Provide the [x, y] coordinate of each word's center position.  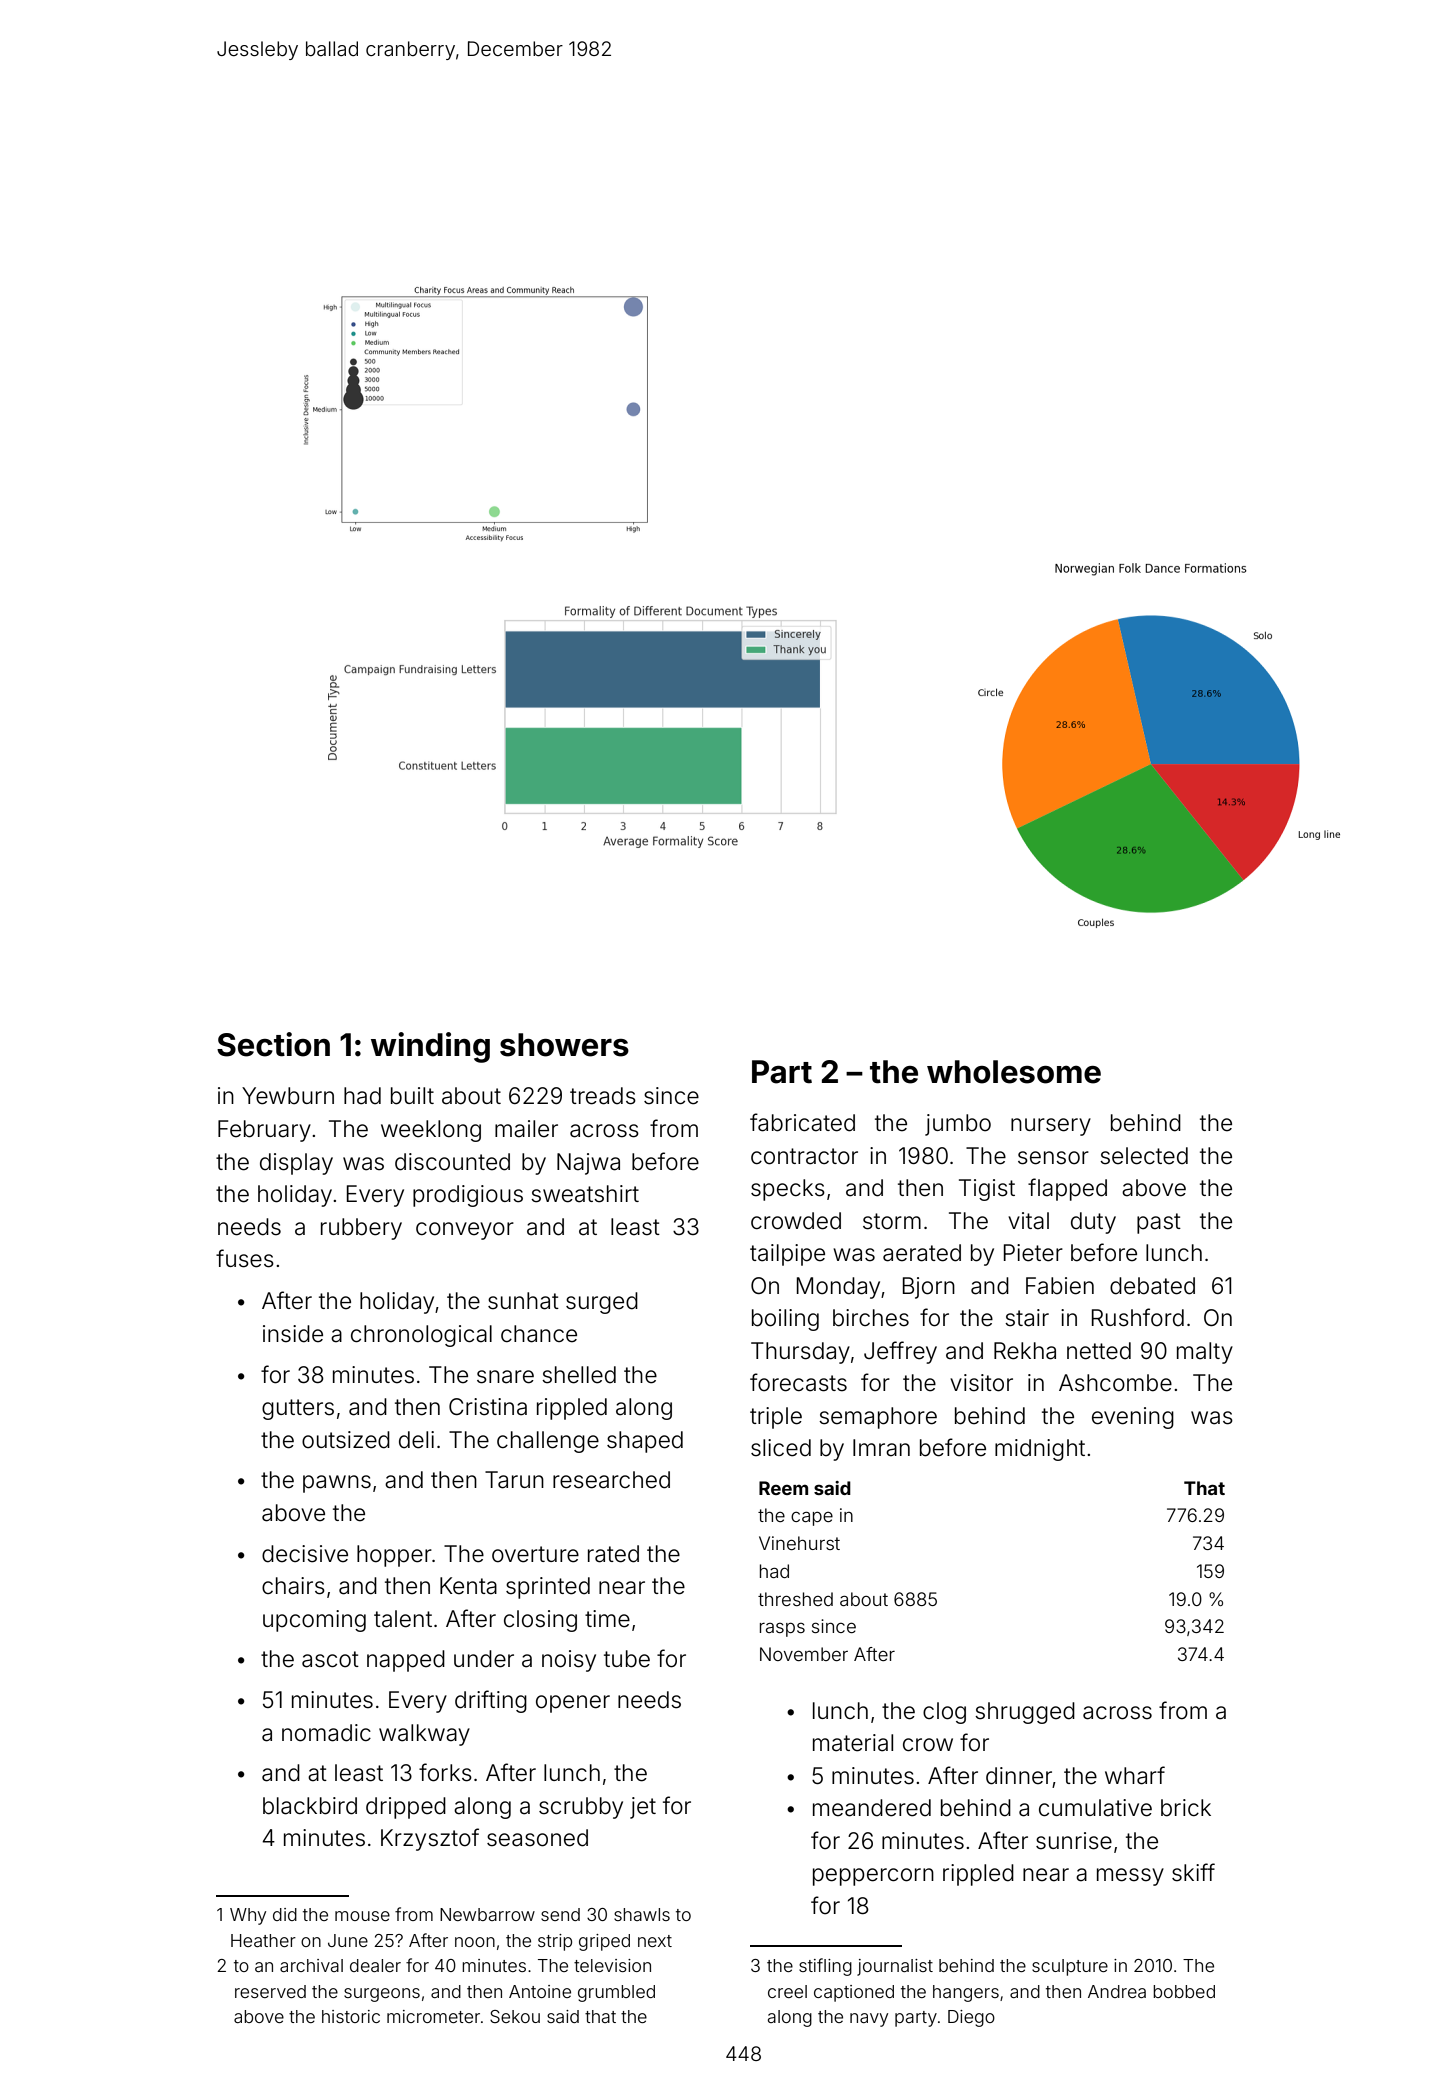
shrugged [1025, 1713]
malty [1205, 1353]
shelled [579, 1375]
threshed [795, 1599]
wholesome [1014, 1072]
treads [603, 1096]
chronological [421, 1336]
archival [311, 1965]
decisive [305, 1554]
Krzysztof [430, 1839]
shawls [642, 1914]
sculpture [1070, 1967]
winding [430, 1047]
